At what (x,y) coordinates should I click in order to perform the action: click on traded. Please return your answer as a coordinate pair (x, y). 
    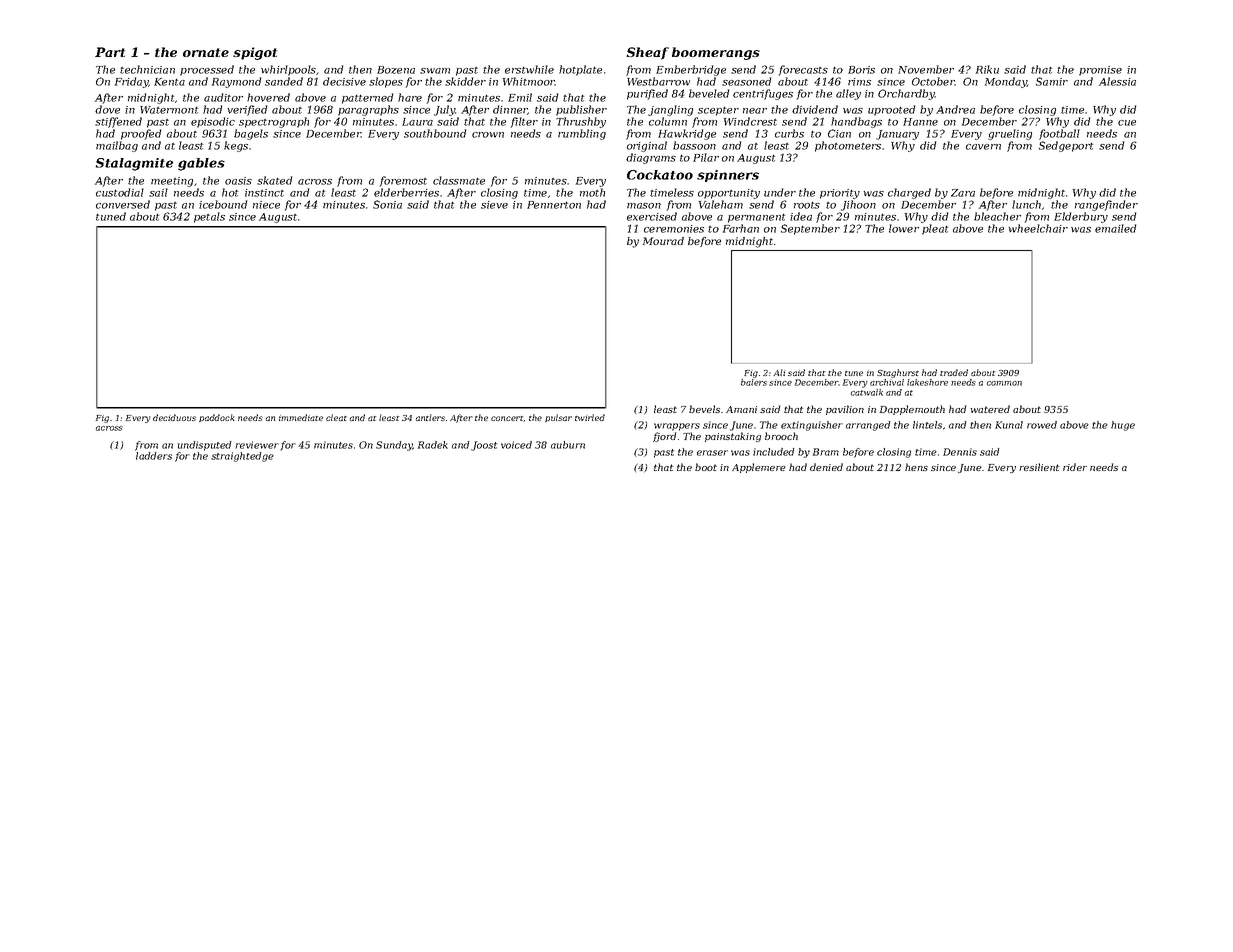
    Looking at the image, I should click on (954, 372).
